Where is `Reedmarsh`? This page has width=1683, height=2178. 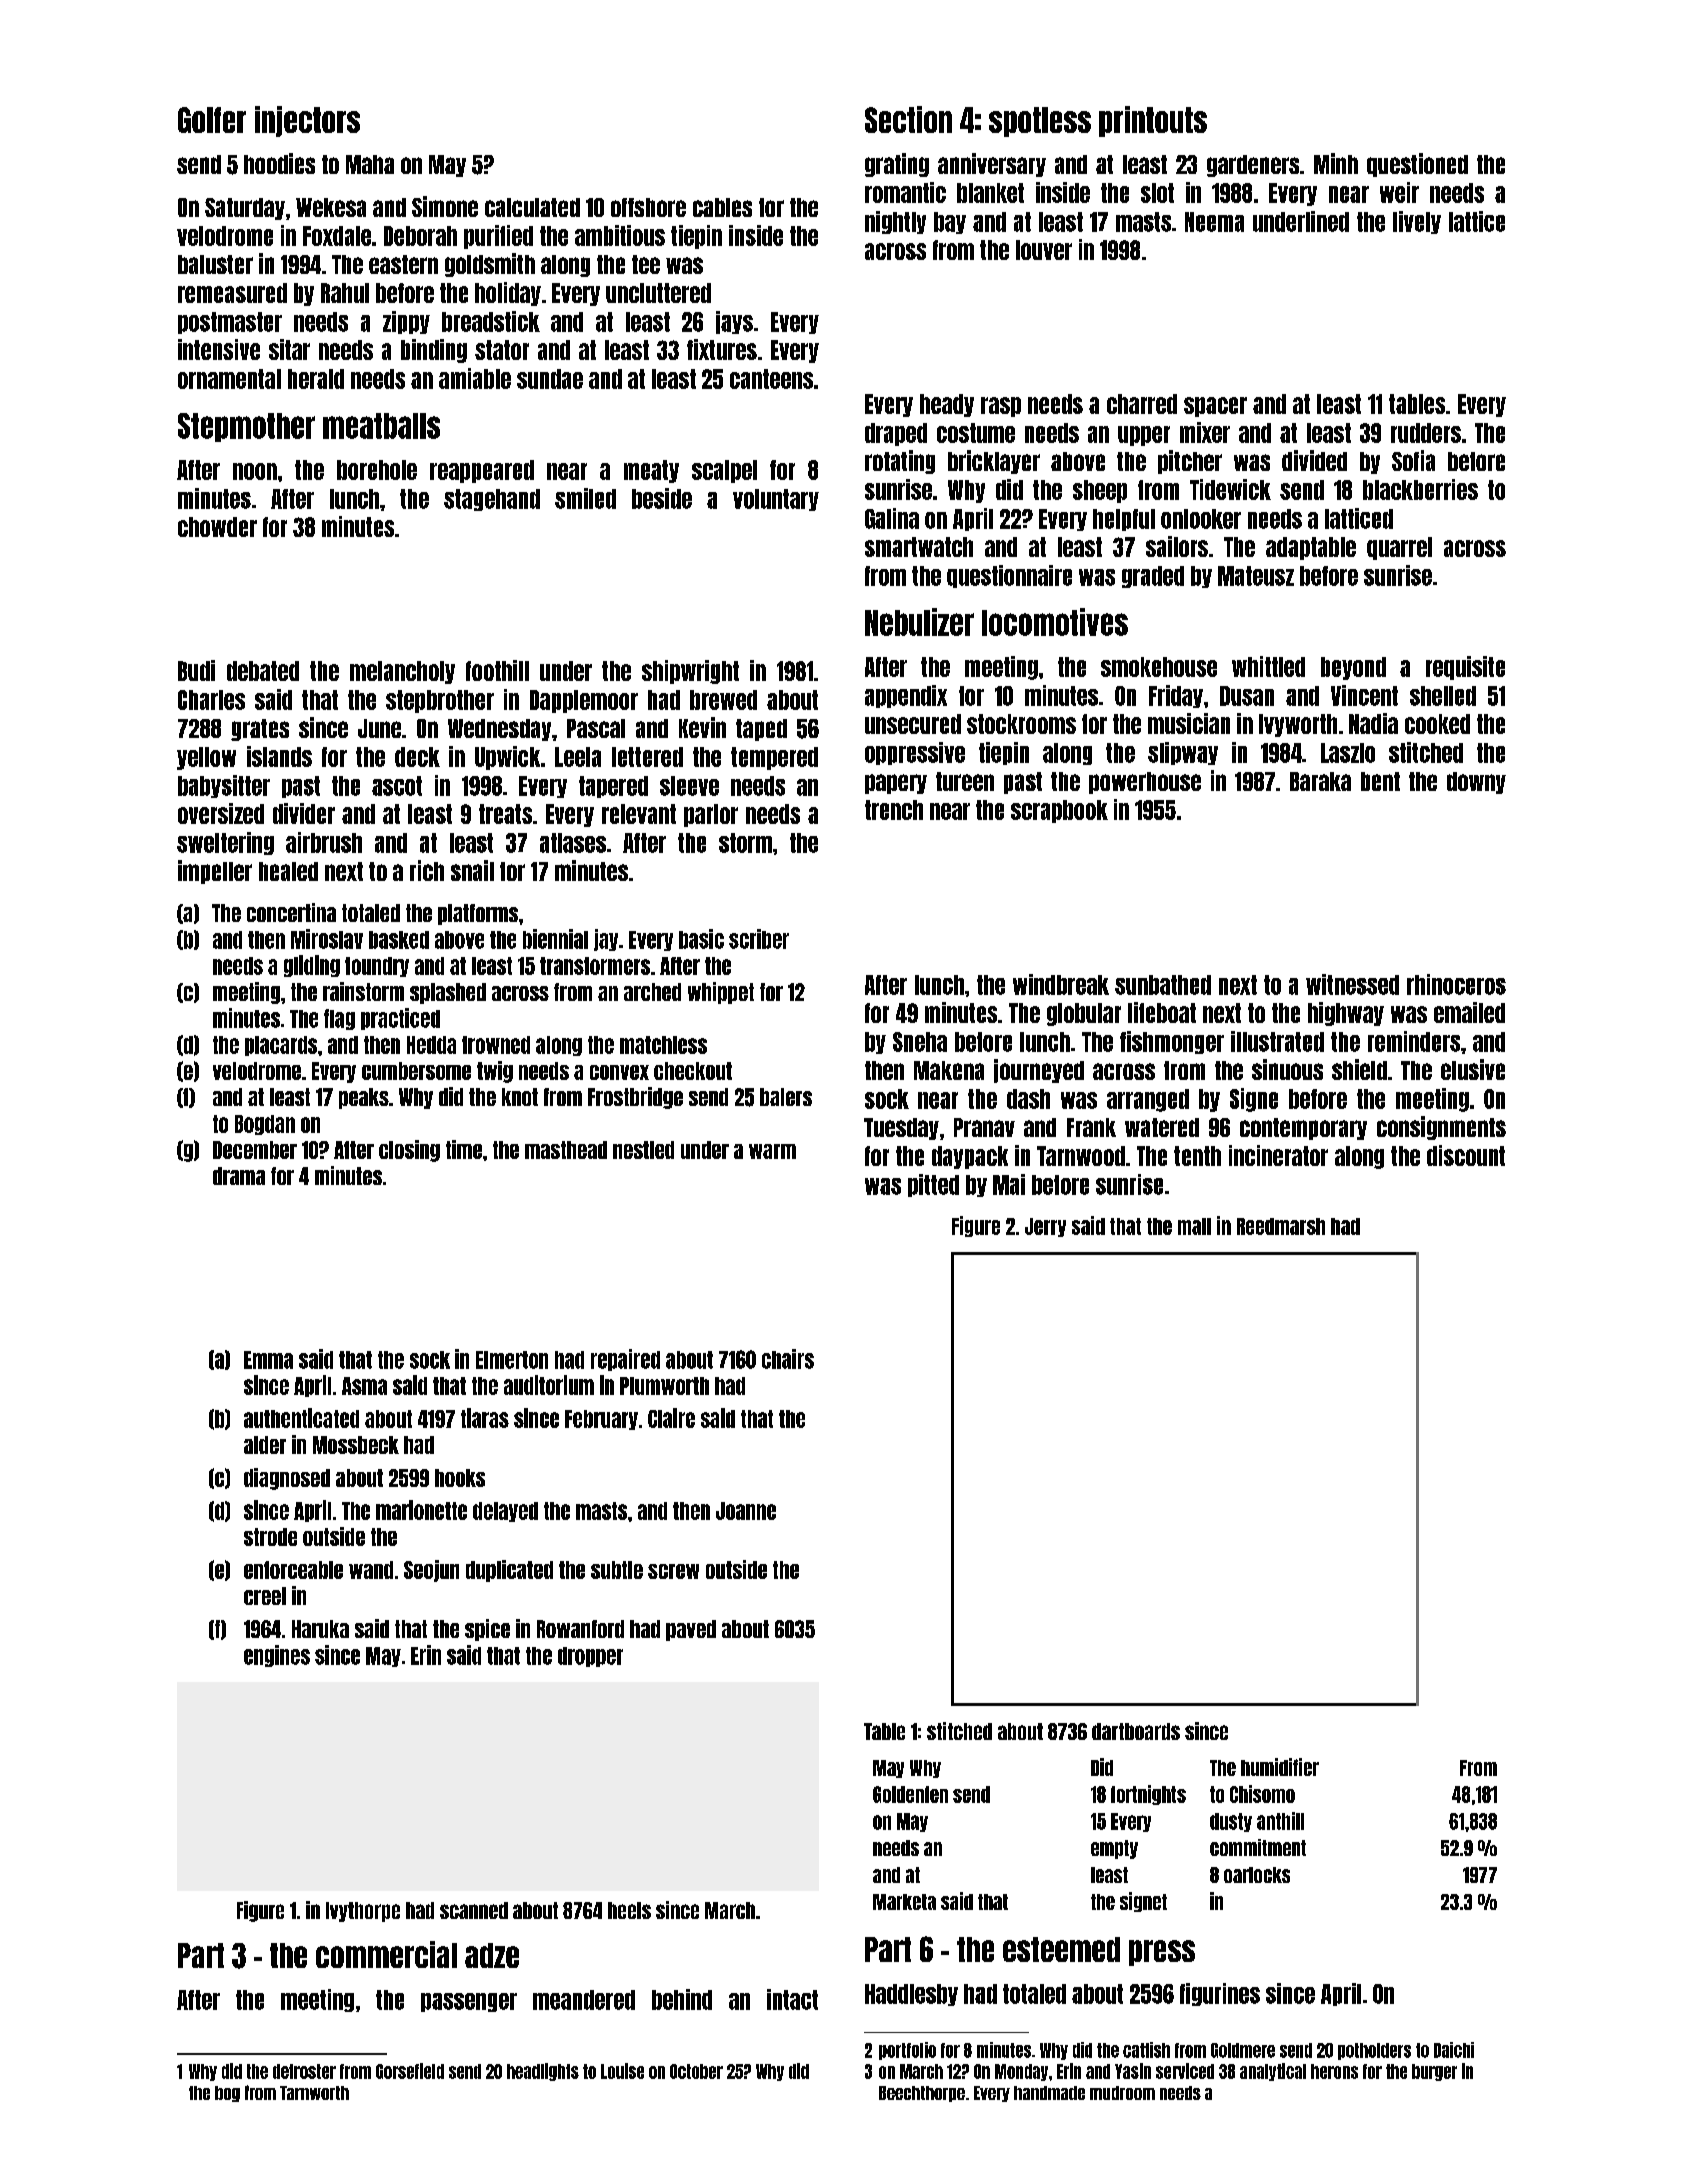
Reedmarsh is located at coordinates (1281, 1226).
